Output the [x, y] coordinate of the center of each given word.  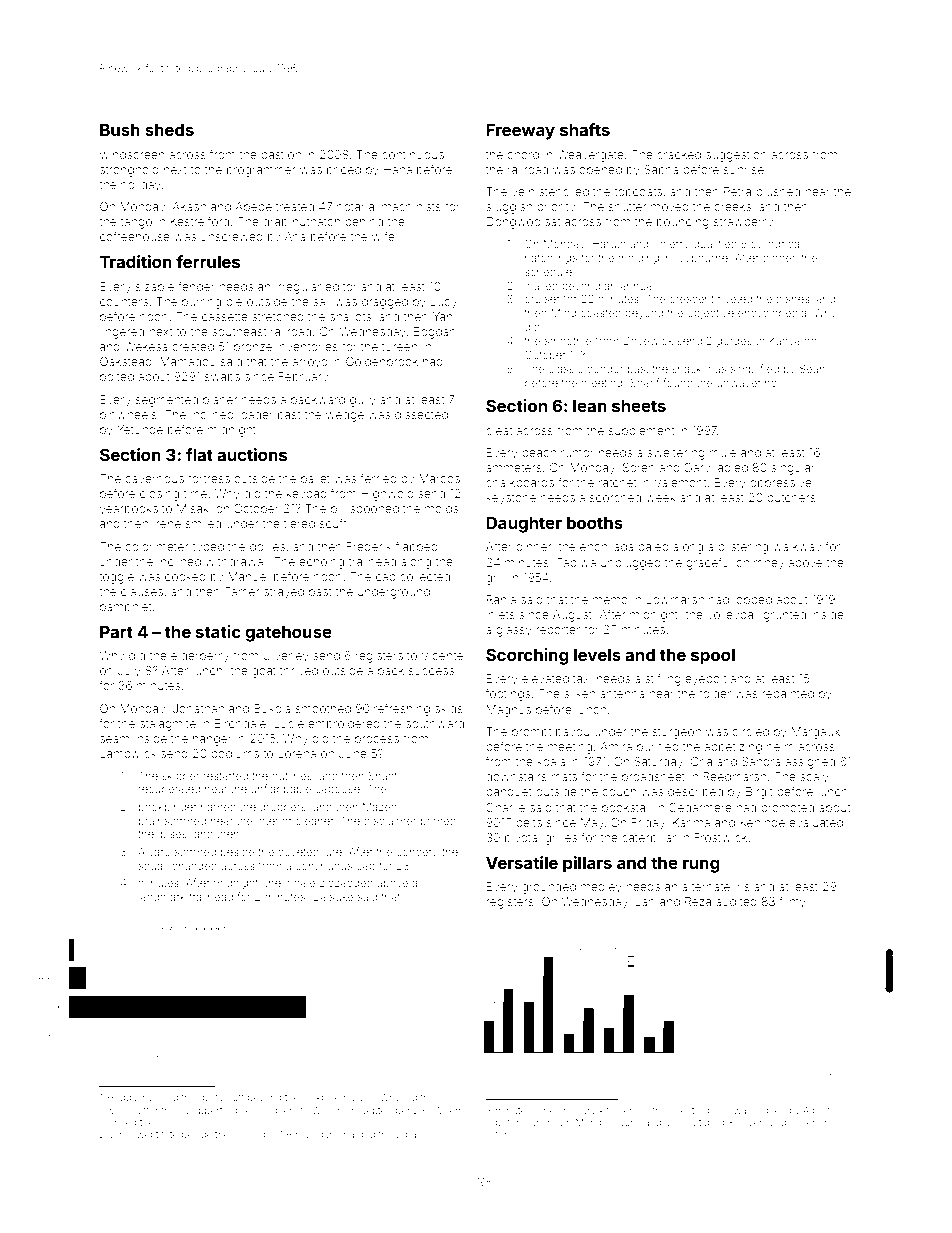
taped [711, 1123]
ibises [172, 834]
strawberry [743, 223]
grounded [549, 888]
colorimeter [157, 546]
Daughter [524, 524]
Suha [630, 1122]
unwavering [747, 384]
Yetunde [140, 429]
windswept [133, 1135]
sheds [169, 129]
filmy [792, 902]
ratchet [618, 482]
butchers [791, 497]
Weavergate [590, 156]
